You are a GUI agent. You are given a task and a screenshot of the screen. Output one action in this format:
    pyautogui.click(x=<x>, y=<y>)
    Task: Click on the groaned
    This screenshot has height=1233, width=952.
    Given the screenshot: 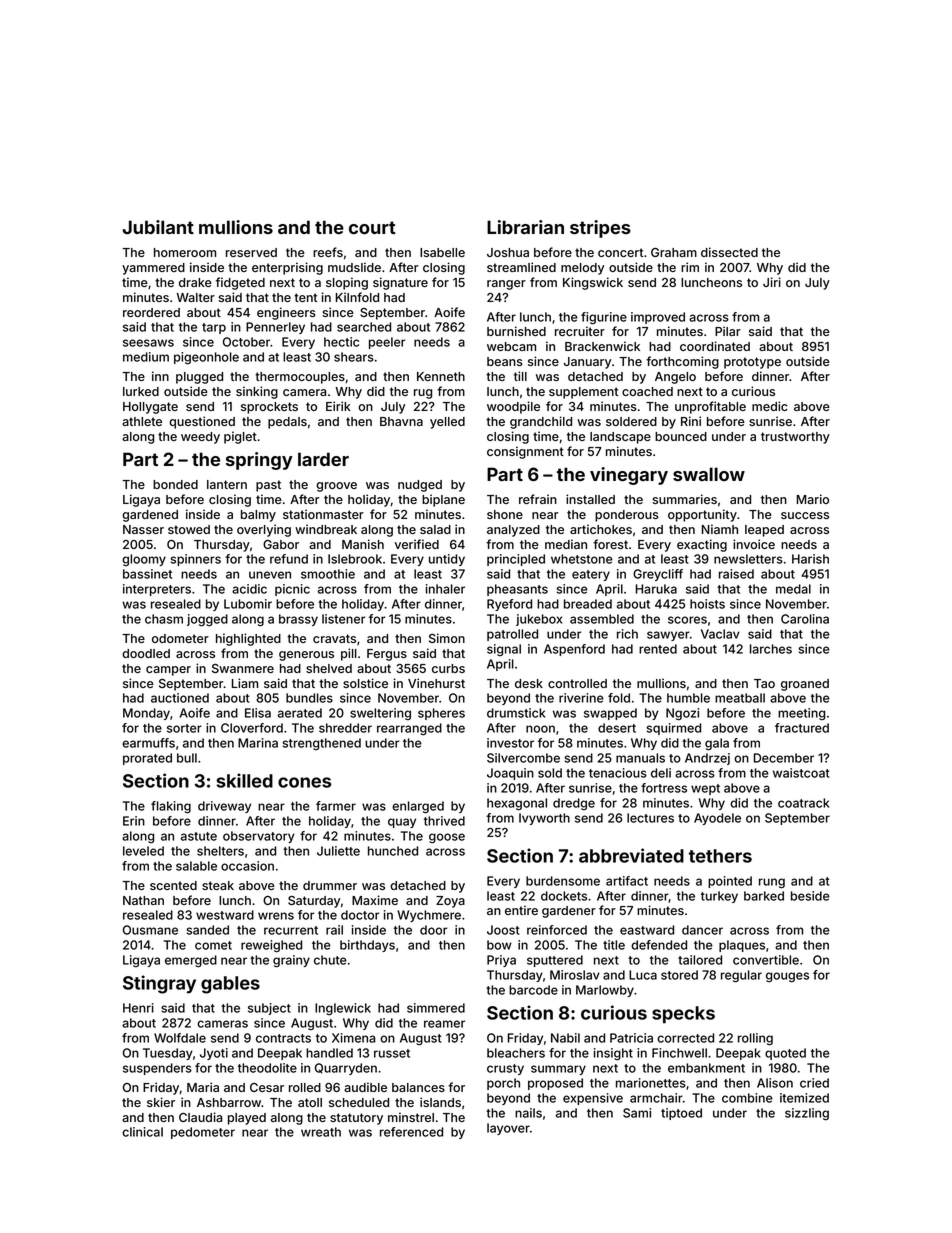 What is the action you would take?
    pyautogui.click(x=805, y=685)
